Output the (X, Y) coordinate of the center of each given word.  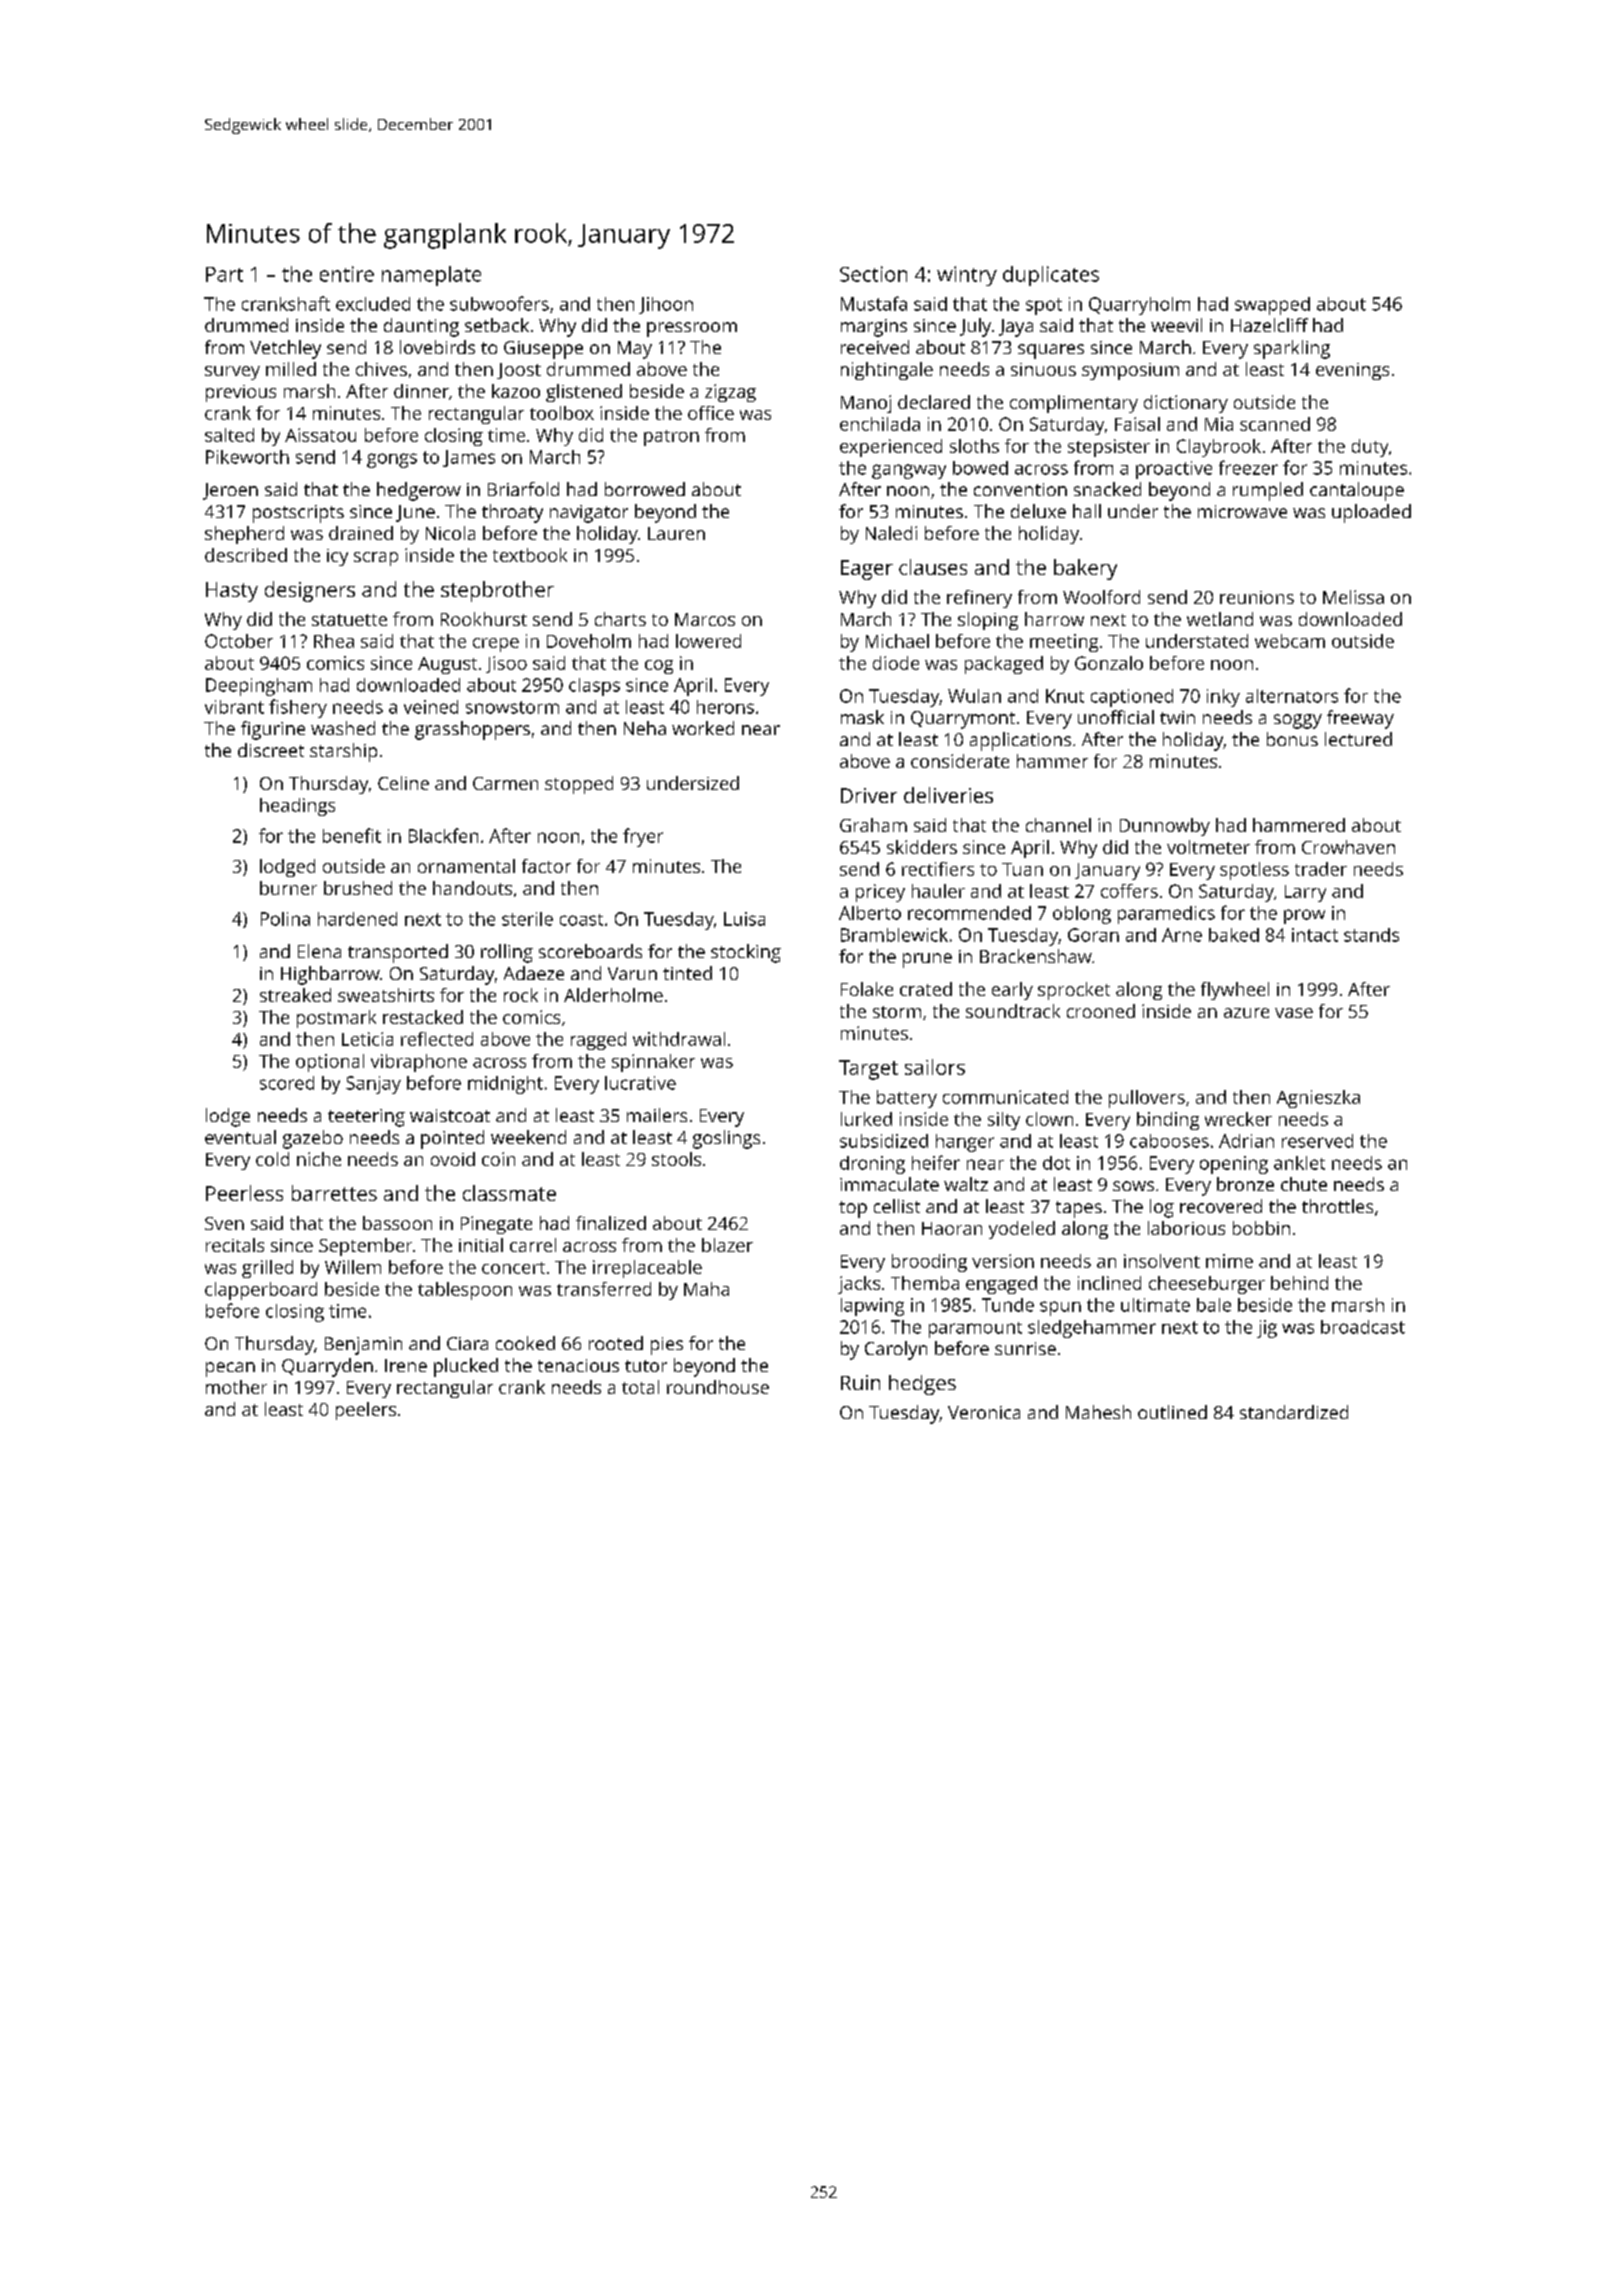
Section (873, 274)
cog (659, 667)
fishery (298, 708)
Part (224, 274)
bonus (1292, 739)
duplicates (1051, 276)
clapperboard (261, 1291)
